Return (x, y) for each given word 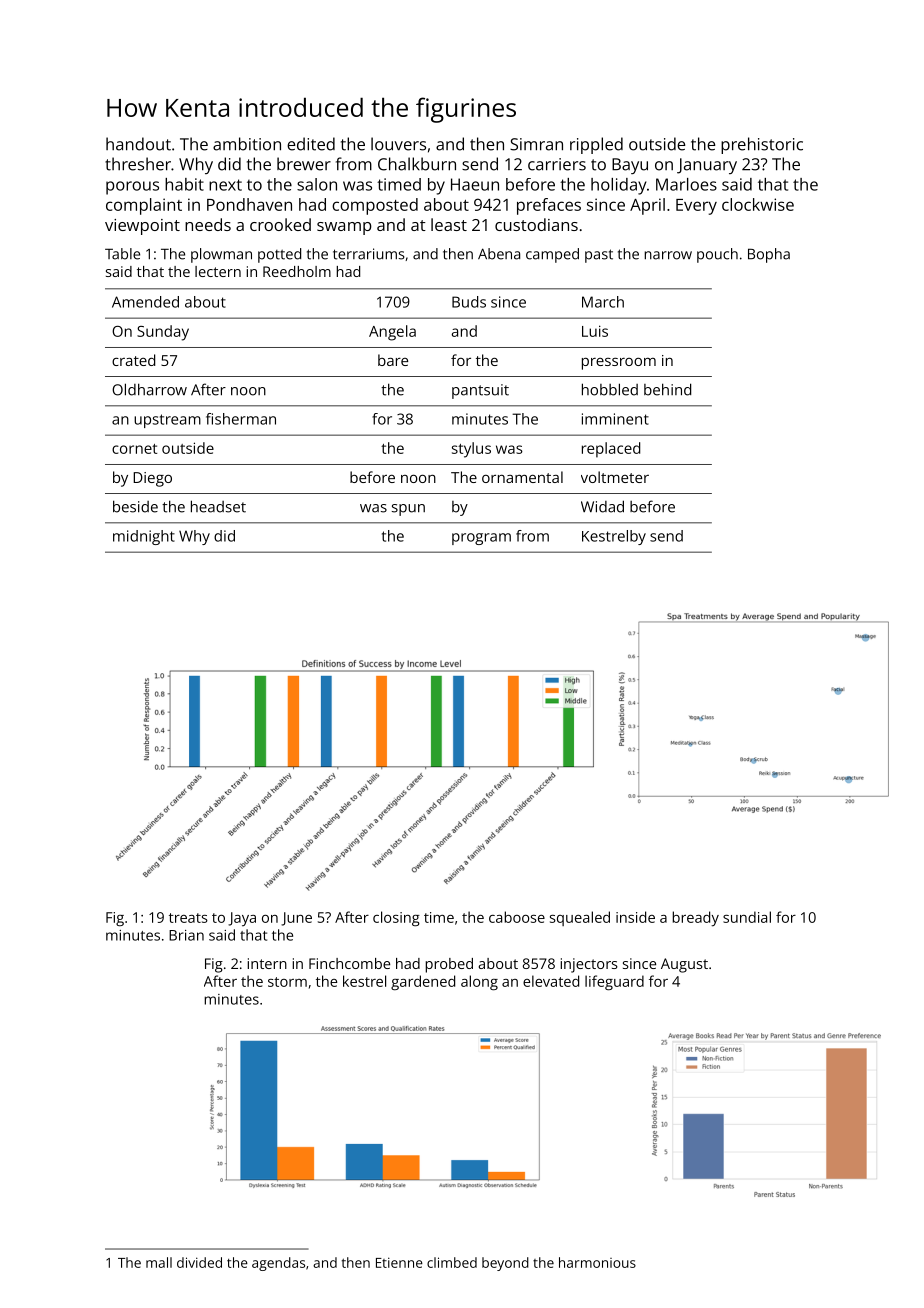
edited (311, 144)
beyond (505, 1264)
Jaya (242, 919)
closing (396, 918)
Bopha (769, 255)
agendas (278, 1264)
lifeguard (614, 983)
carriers (557, 164)
